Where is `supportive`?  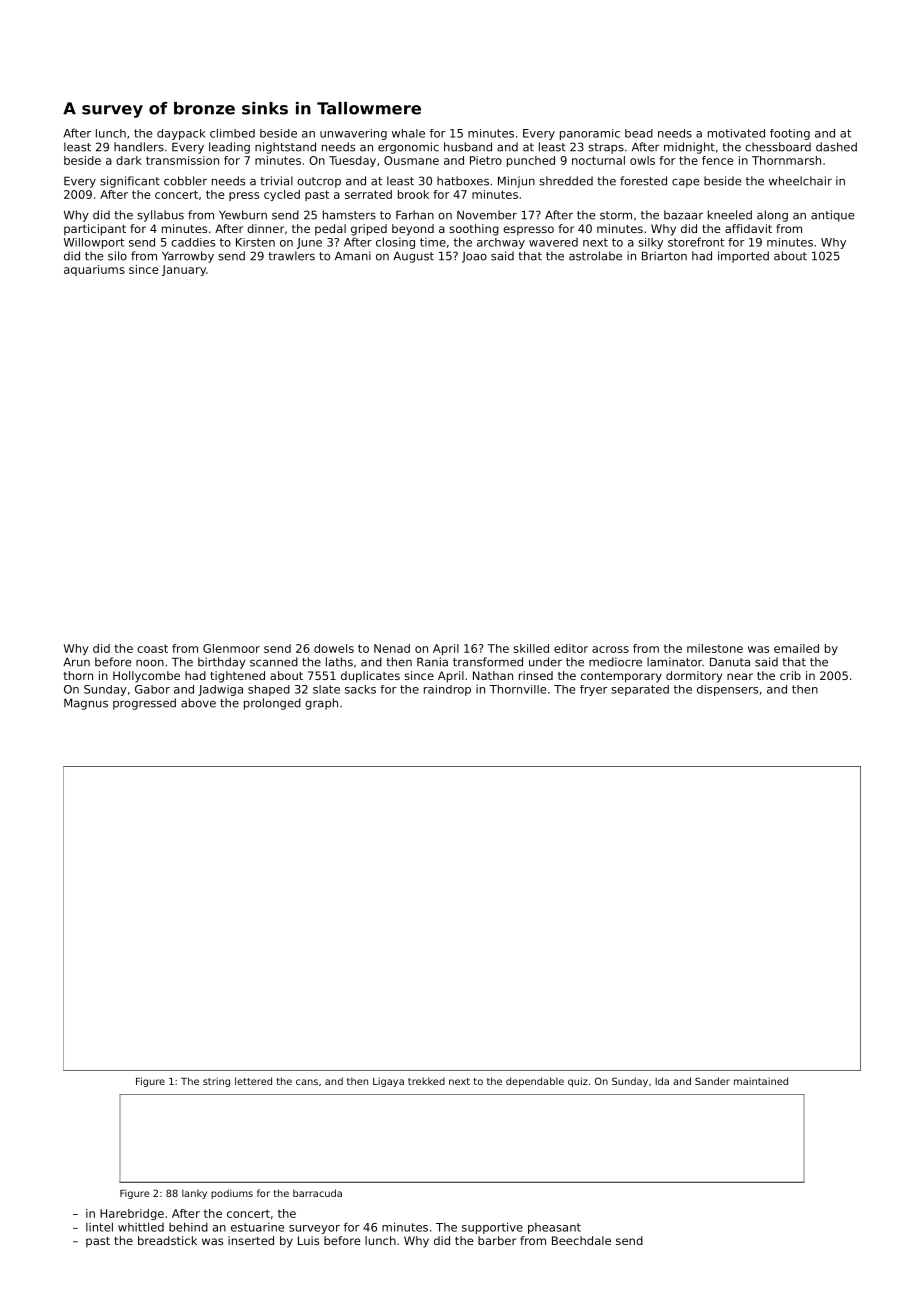 supportive is located at coordinates (492, 1228).
